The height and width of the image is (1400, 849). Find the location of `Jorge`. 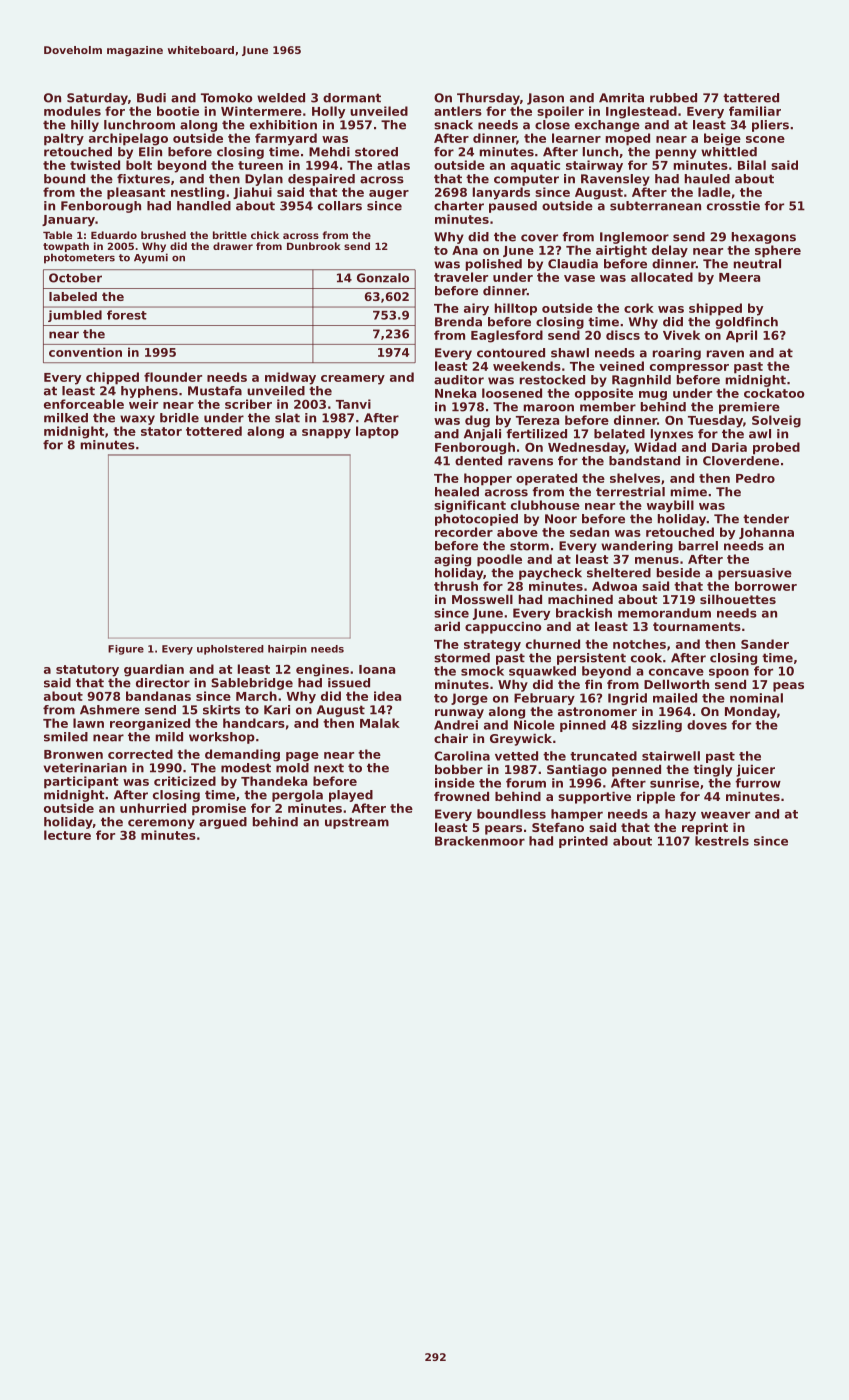

Jorge is located at coordinates (469, 699).
